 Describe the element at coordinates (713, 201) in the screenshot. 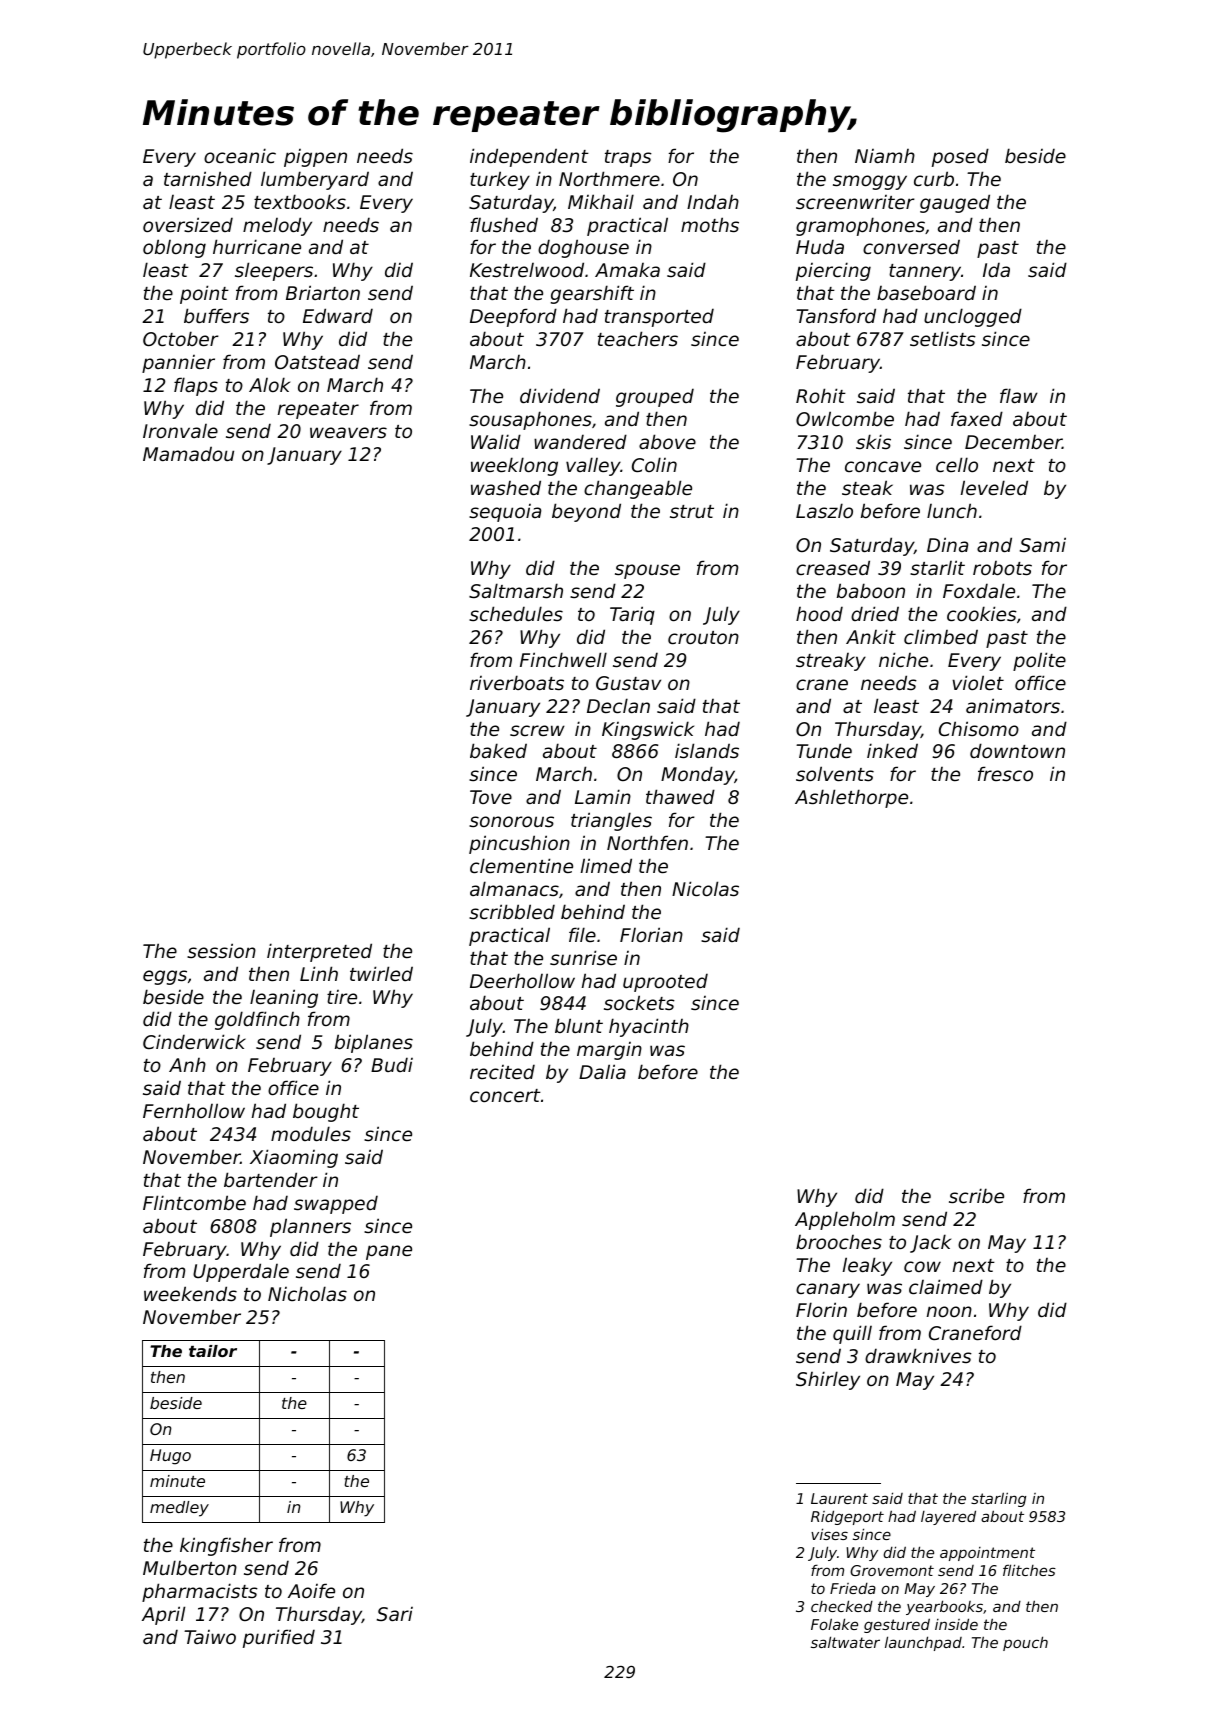

I see `Indah` at that location.
